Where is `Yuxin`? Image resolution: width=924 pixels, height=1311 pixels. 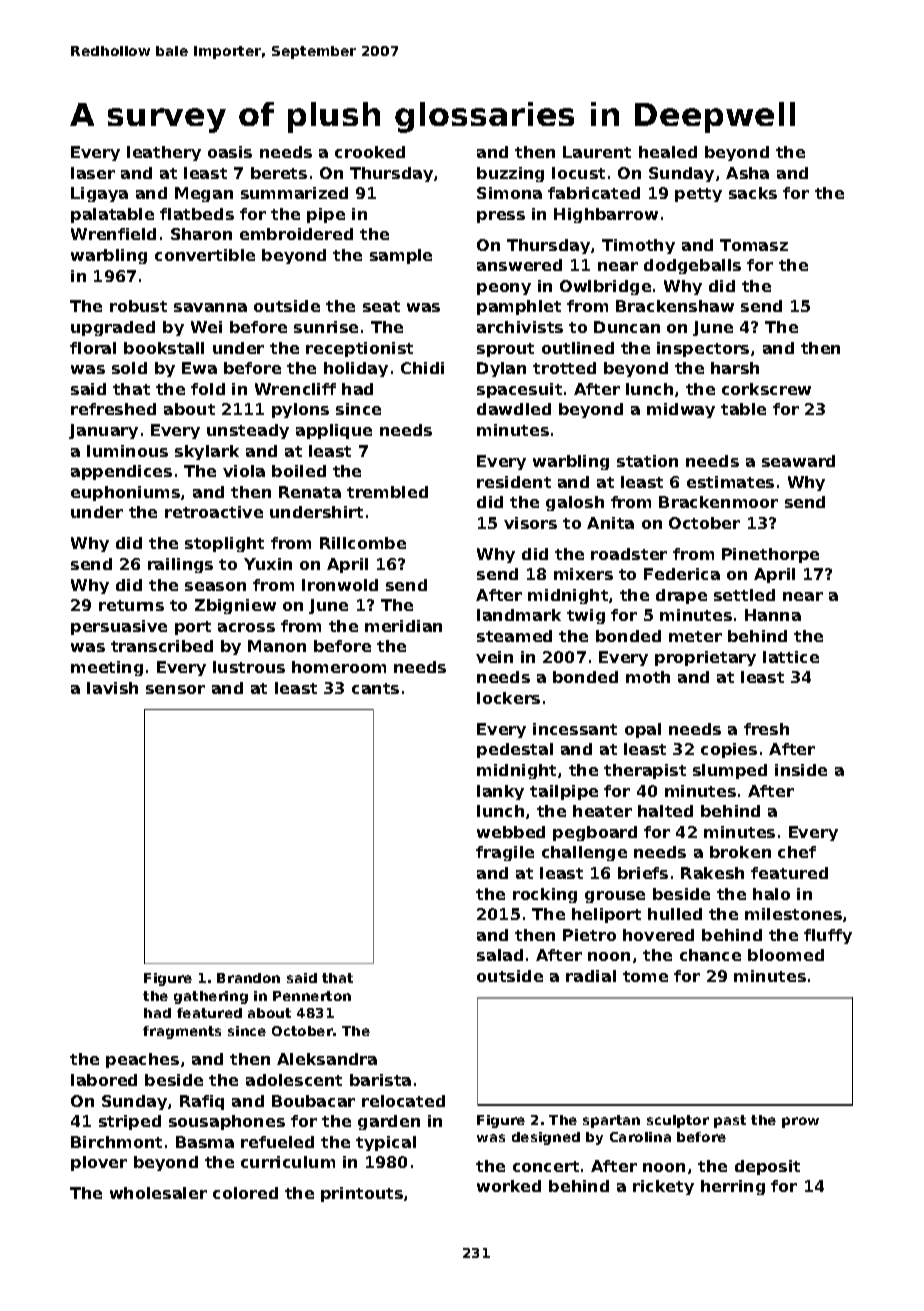
Yuxin is located at coordinates (268, 564).
